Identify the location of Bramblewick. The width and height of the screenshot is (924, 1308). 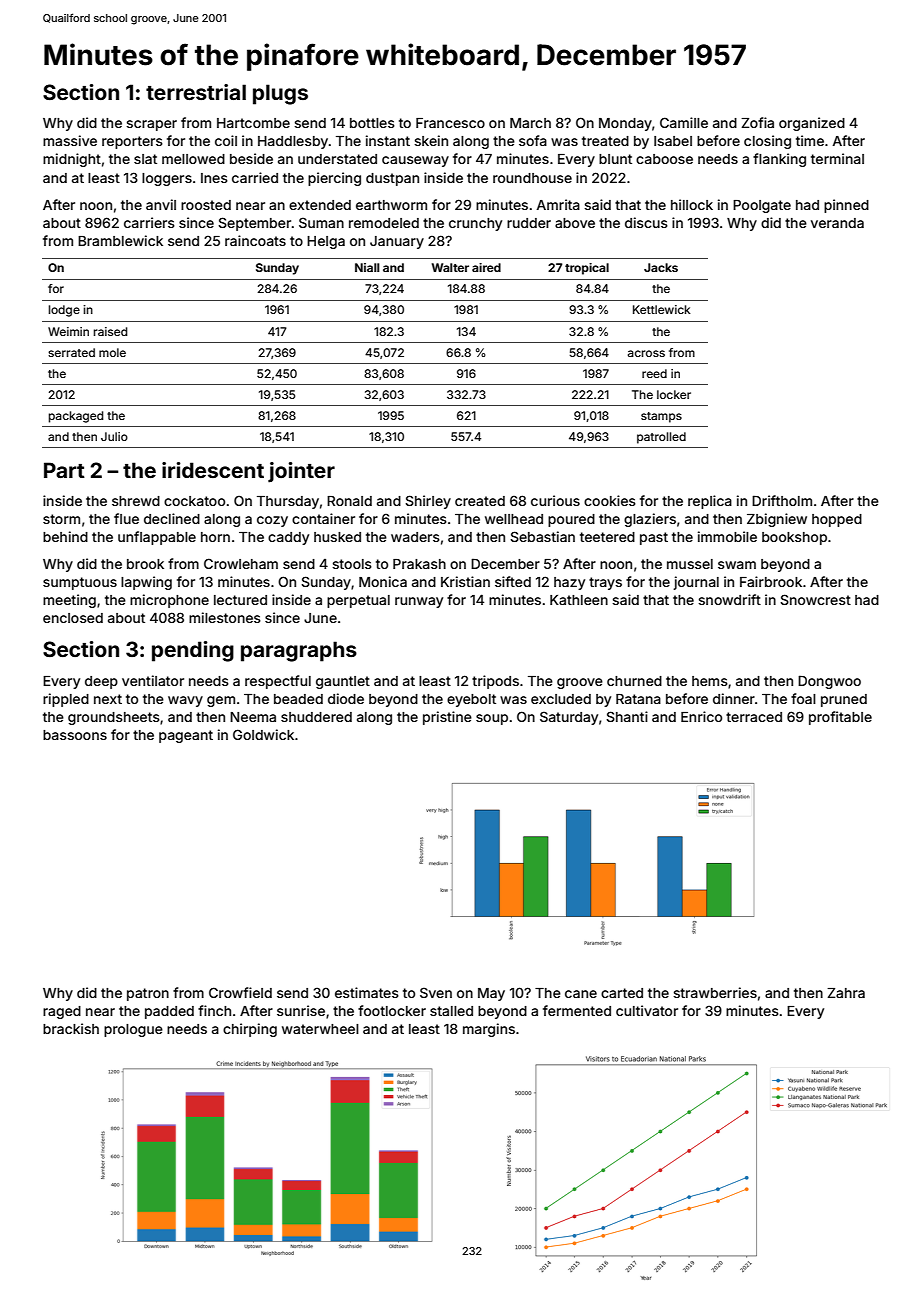
(120, 240).
